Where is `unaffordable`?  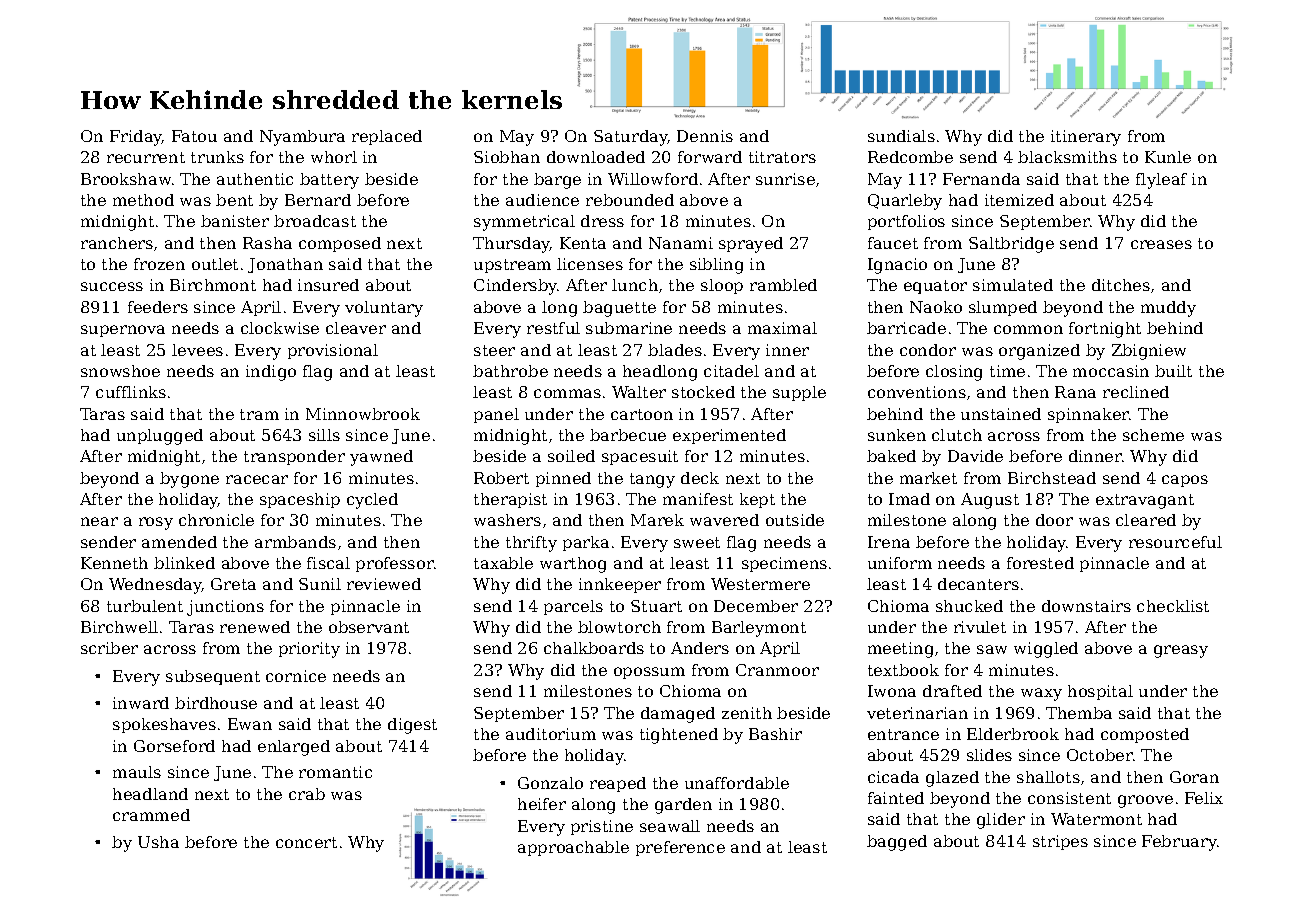 unaffordable is located at coordinates (737, 783).
